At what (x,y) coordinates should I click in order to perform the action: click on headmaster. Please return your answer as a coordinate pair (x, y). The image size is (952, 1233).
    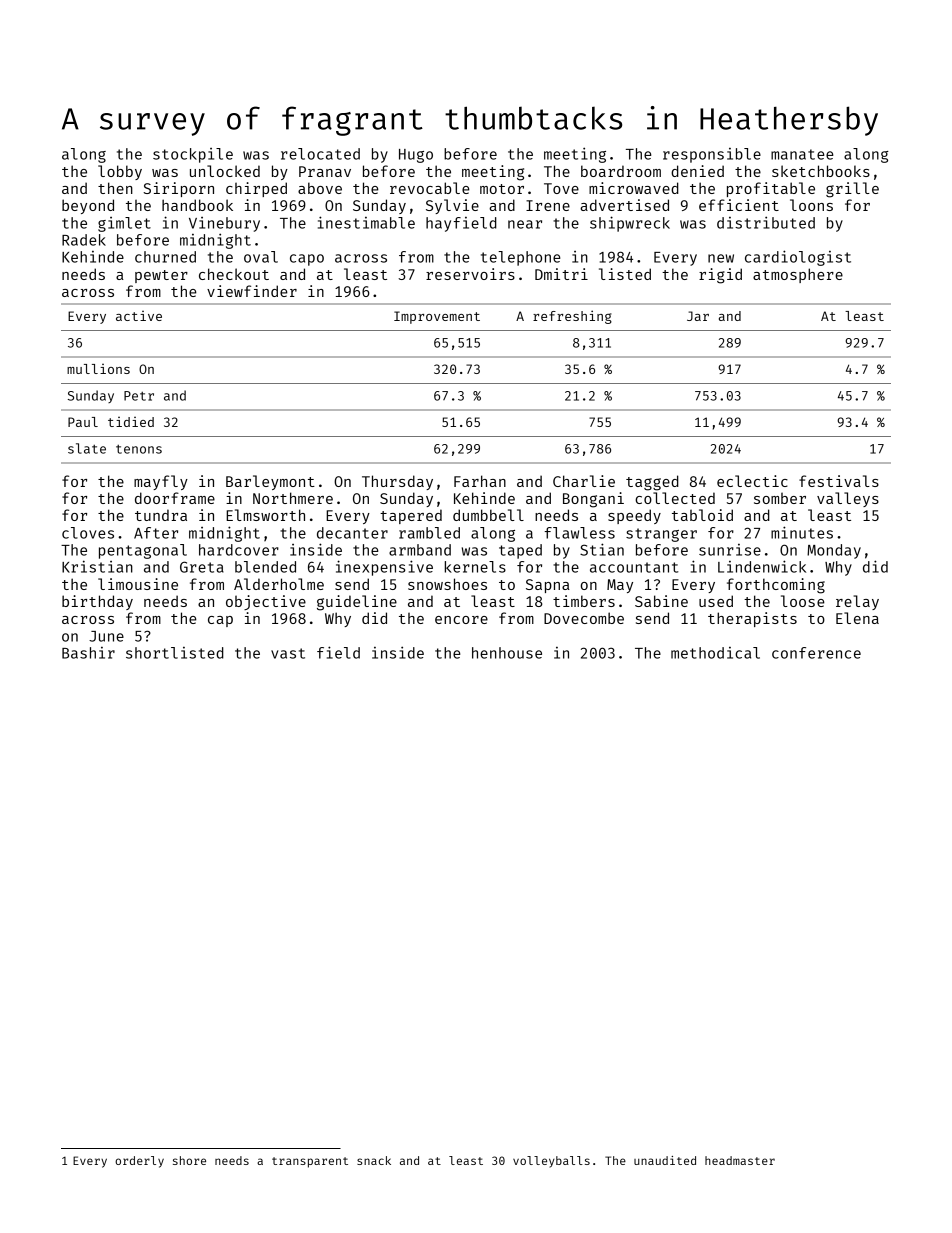
    Looking at the image, I should click on (740, 1160).
